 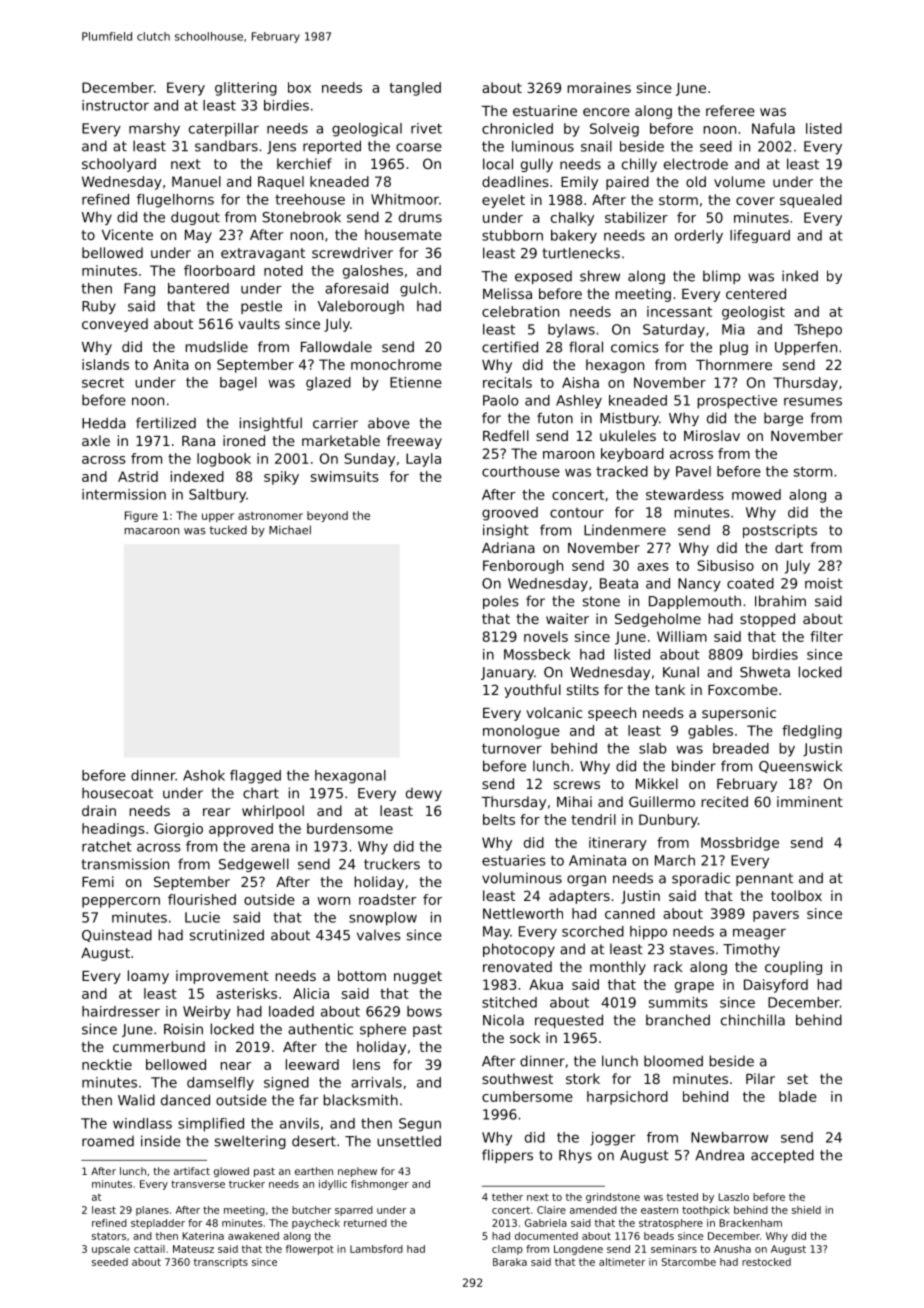 What do you see at coordinates (699, 237) in the image?
I see `orderly` at bounding box center [699, 237].
